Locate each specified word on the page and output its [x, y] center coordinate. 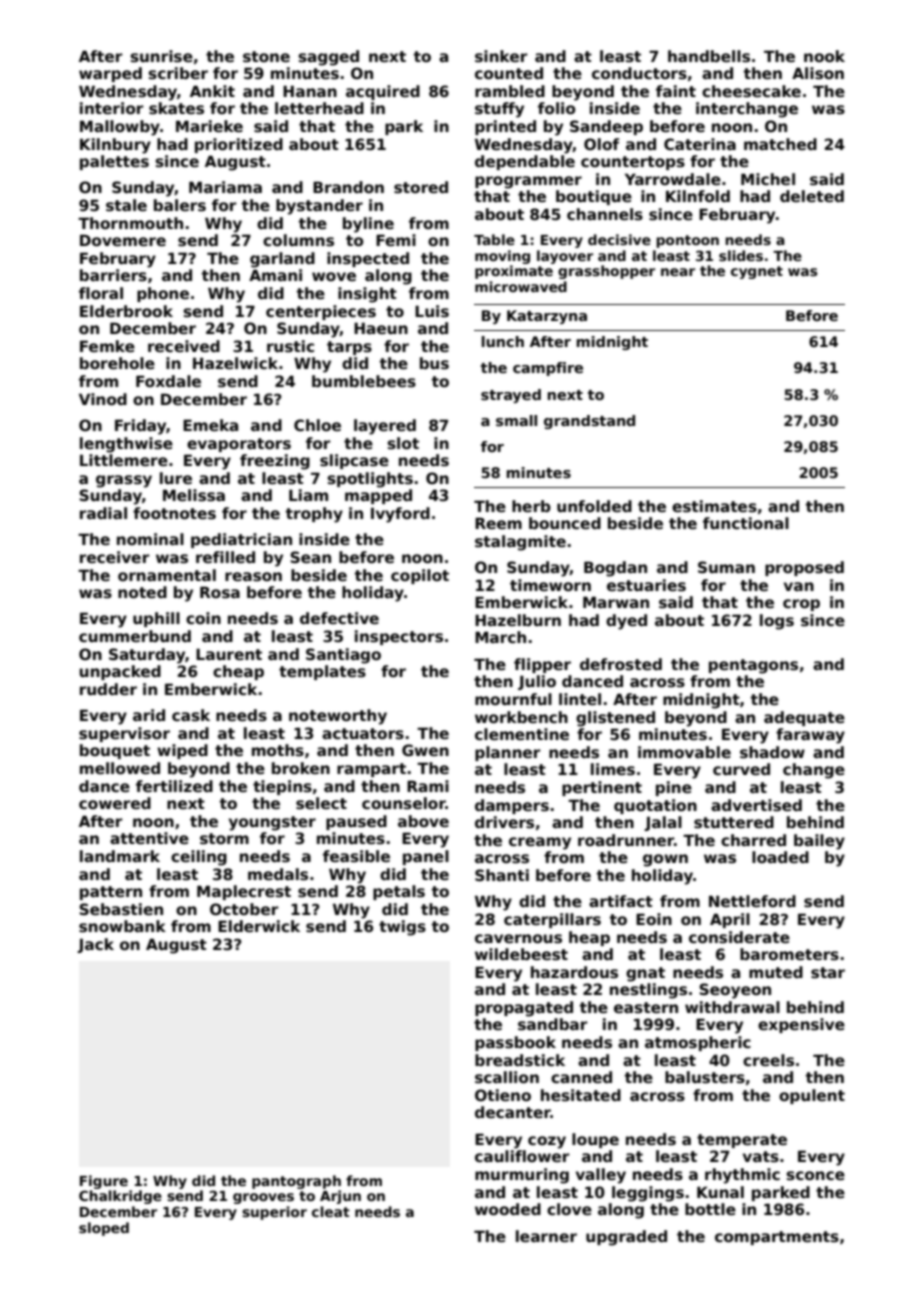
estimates [714, 506]
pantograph [296, 1182]
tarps [349, 348]
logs [777, 622]
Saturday [147, 656]
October [244, 909]
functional [746, 523]
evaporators [239, 445]
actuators [363, 734]
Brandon [348, 187]
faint [676, 91]
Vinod [103, 399]
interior [112, 108]
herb [531, 506]
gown [665, 860]
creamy [540, 843]
